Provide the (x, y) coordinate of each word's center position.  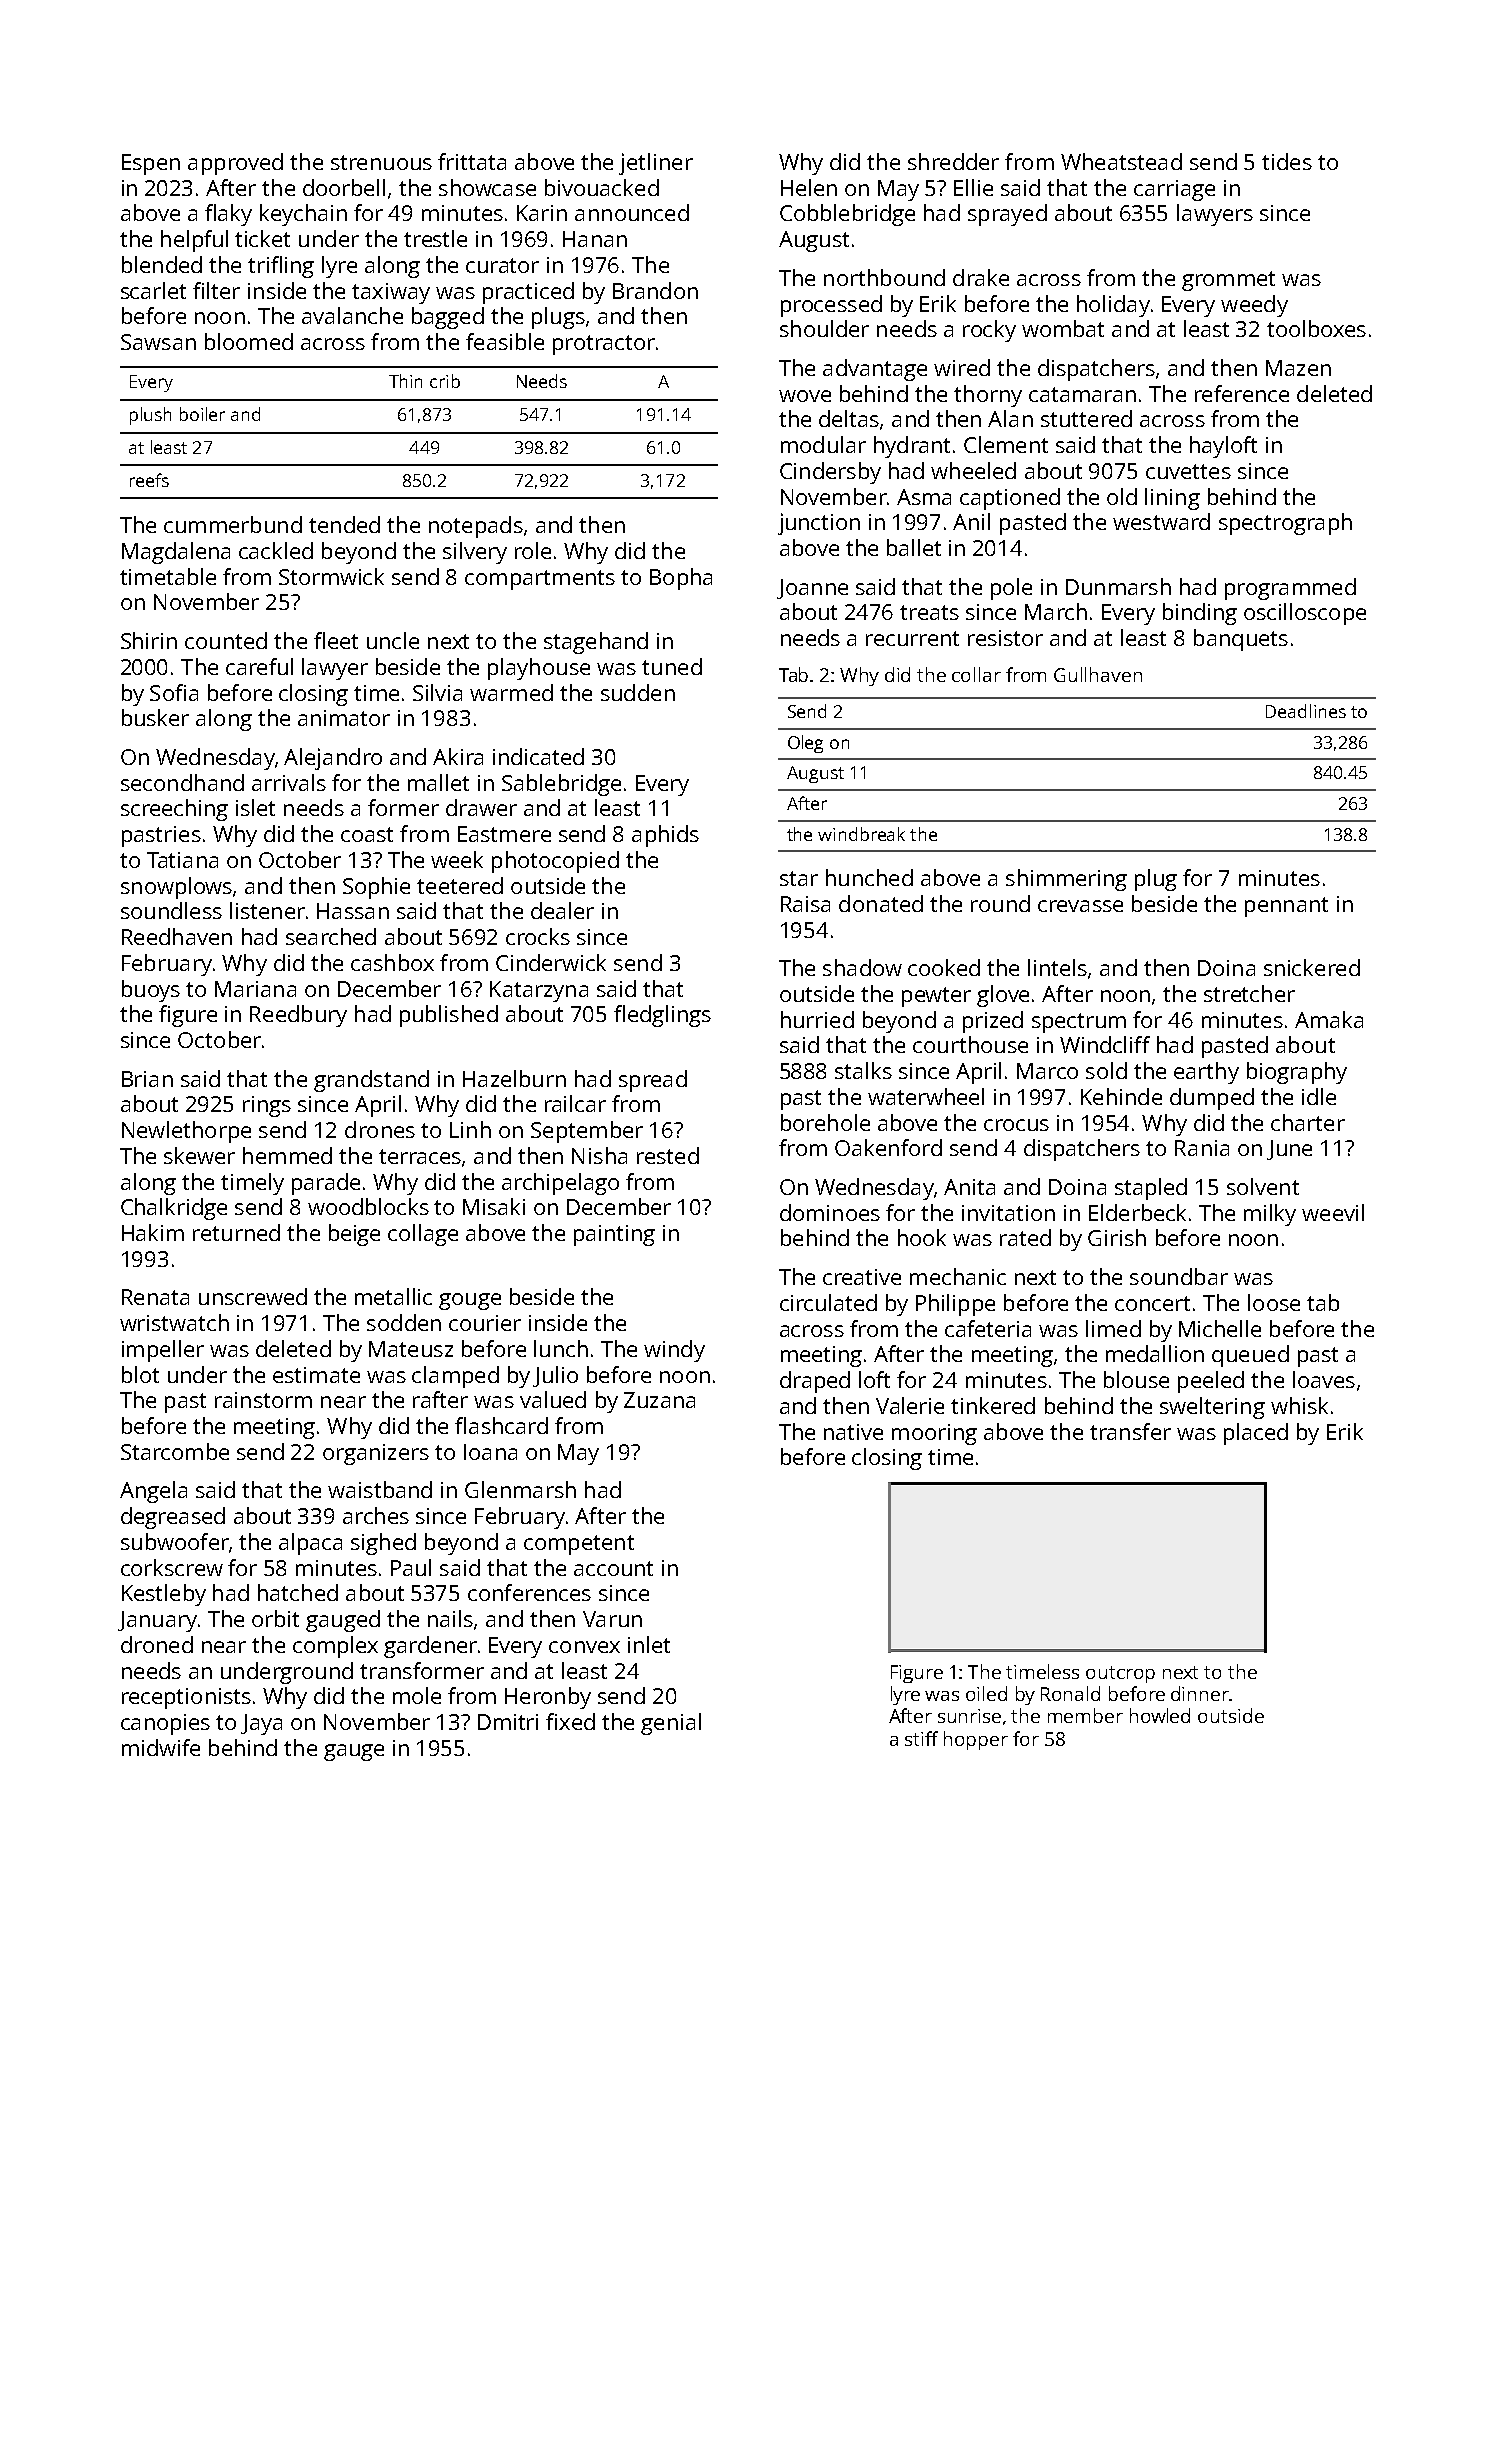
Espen (151, 164)
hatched (298, 1592)
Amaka (1329, 1019)
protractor (604, 345)
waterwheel (926, 1096)
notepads (476, 527)
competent (579, 1545)
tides (1287, 161)
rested (668, 1155)
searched (331, 936)
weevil (1333, 1212)
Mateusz (411, 1349)
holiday (1113, 306)
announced (632, 212)
